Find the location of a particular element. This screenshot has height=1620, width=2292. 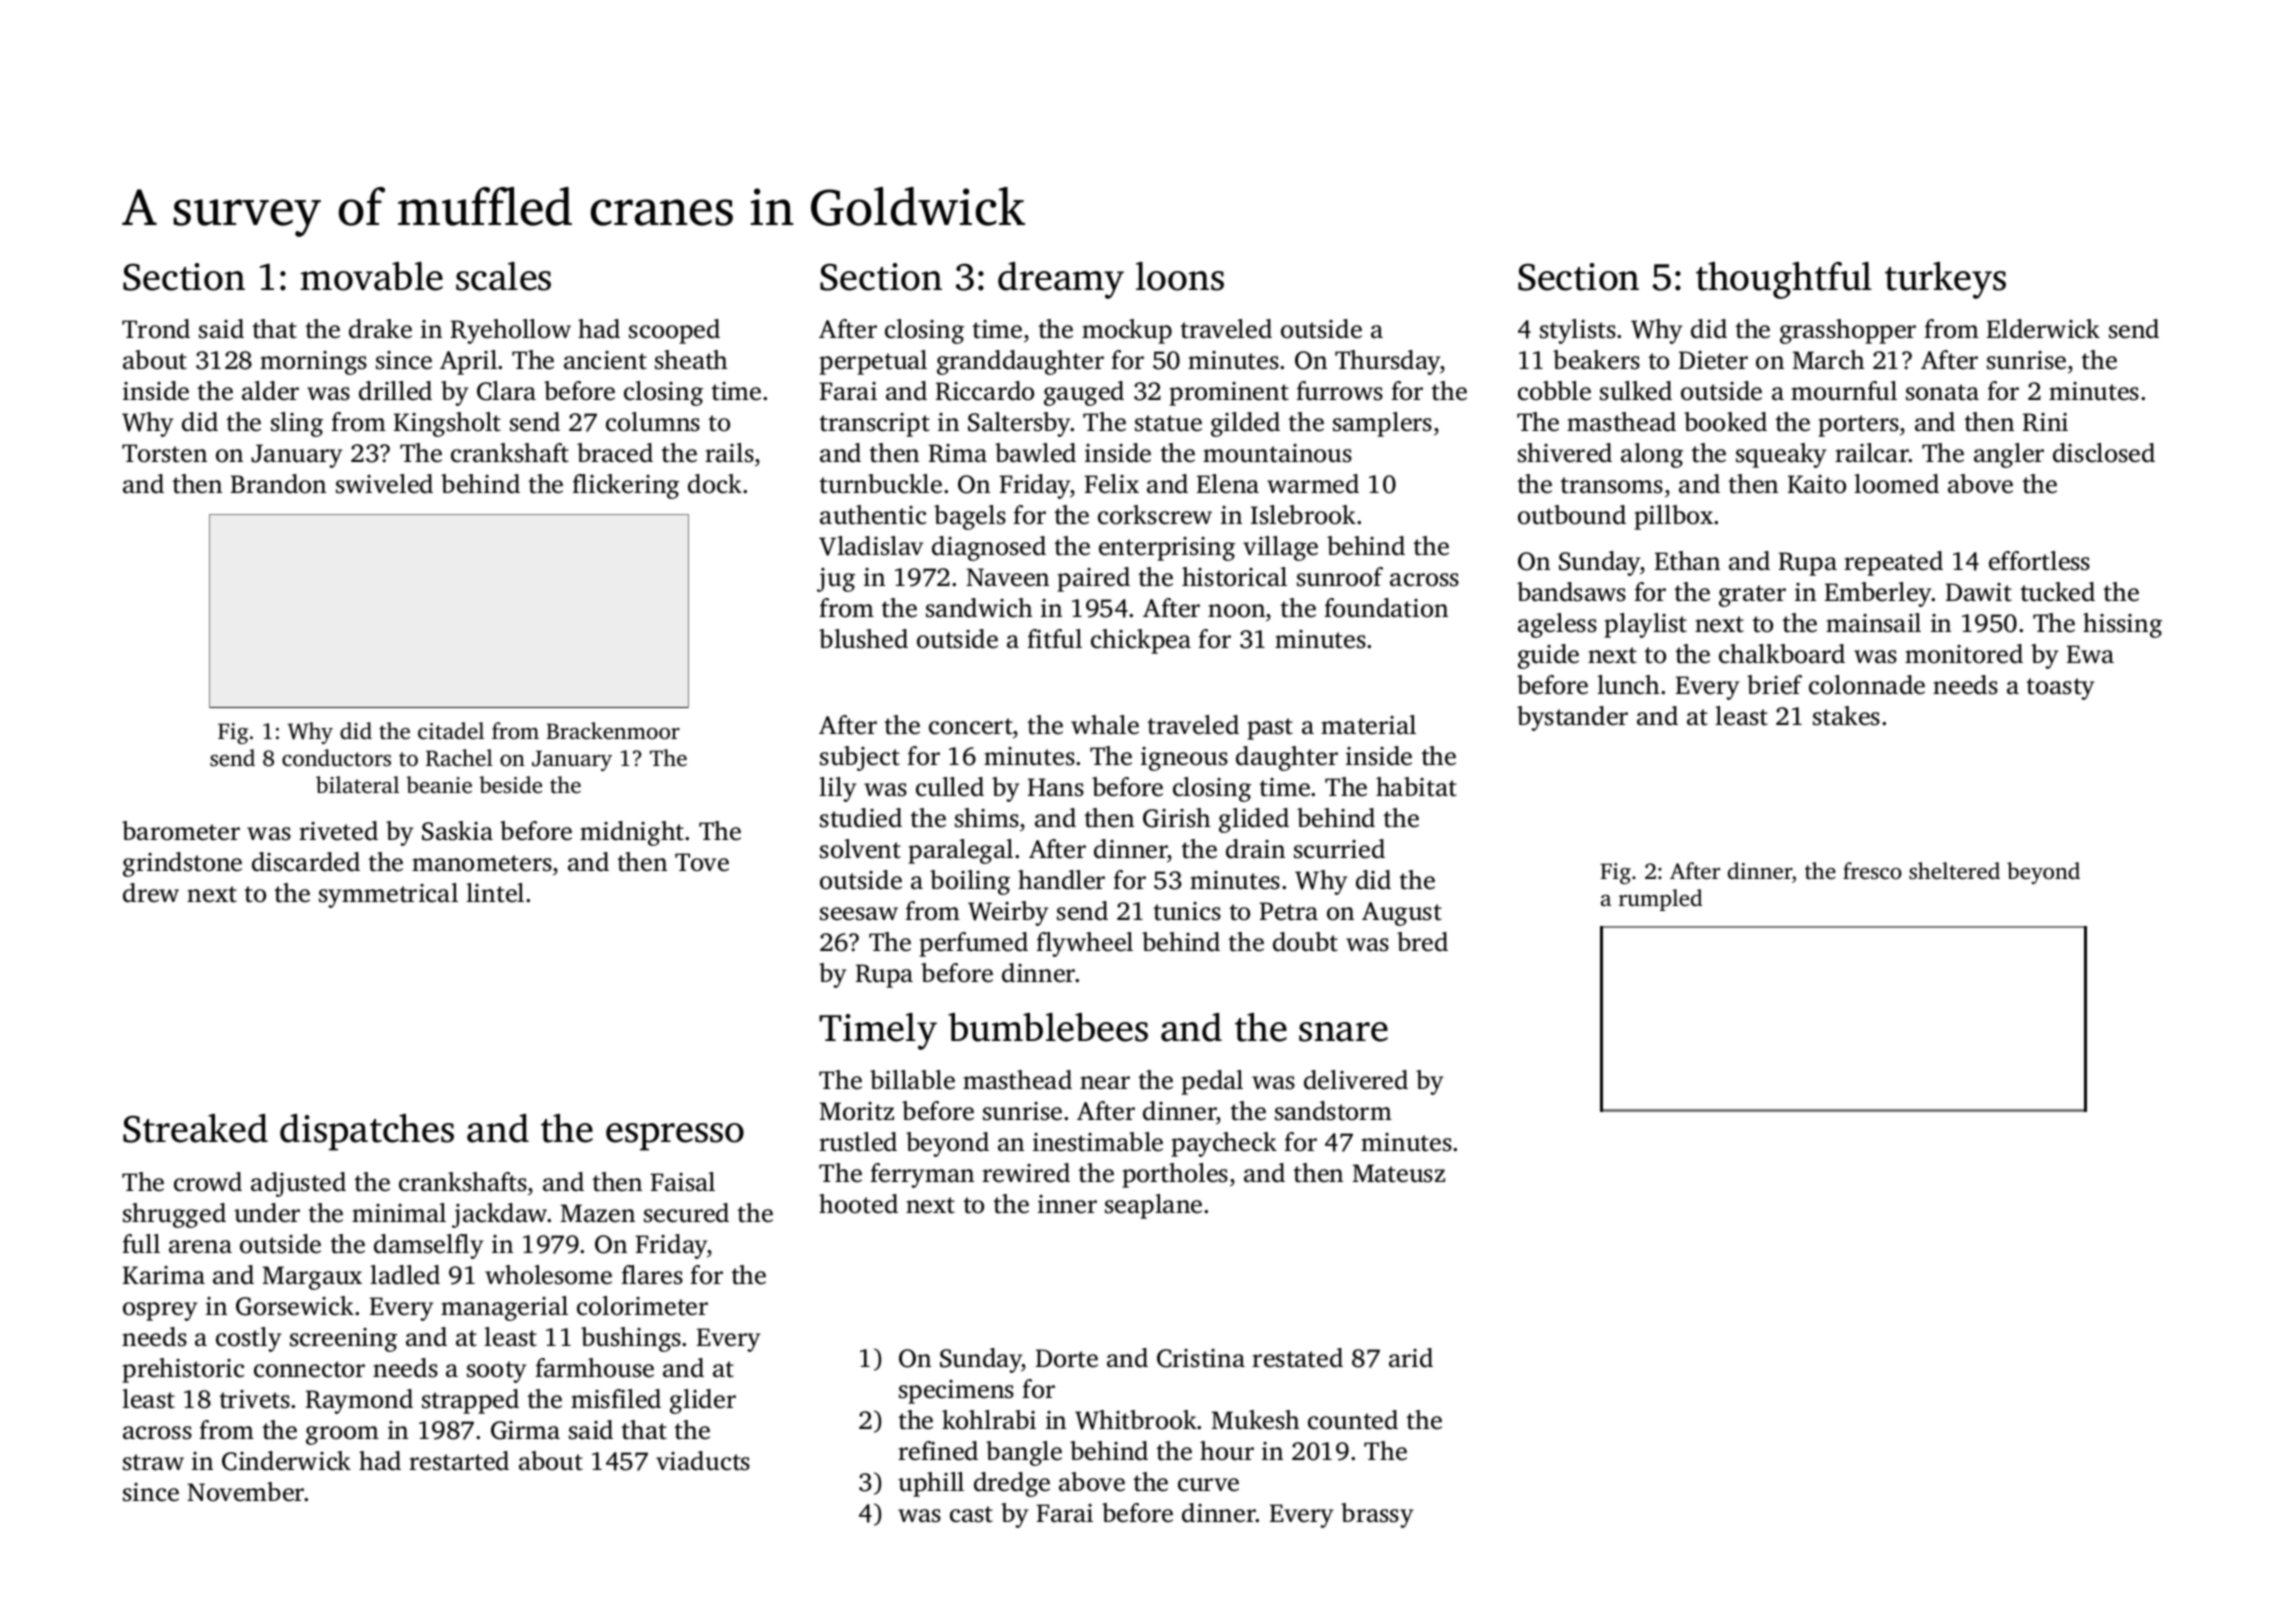

arid is located at coordinates (1411, 1358).
